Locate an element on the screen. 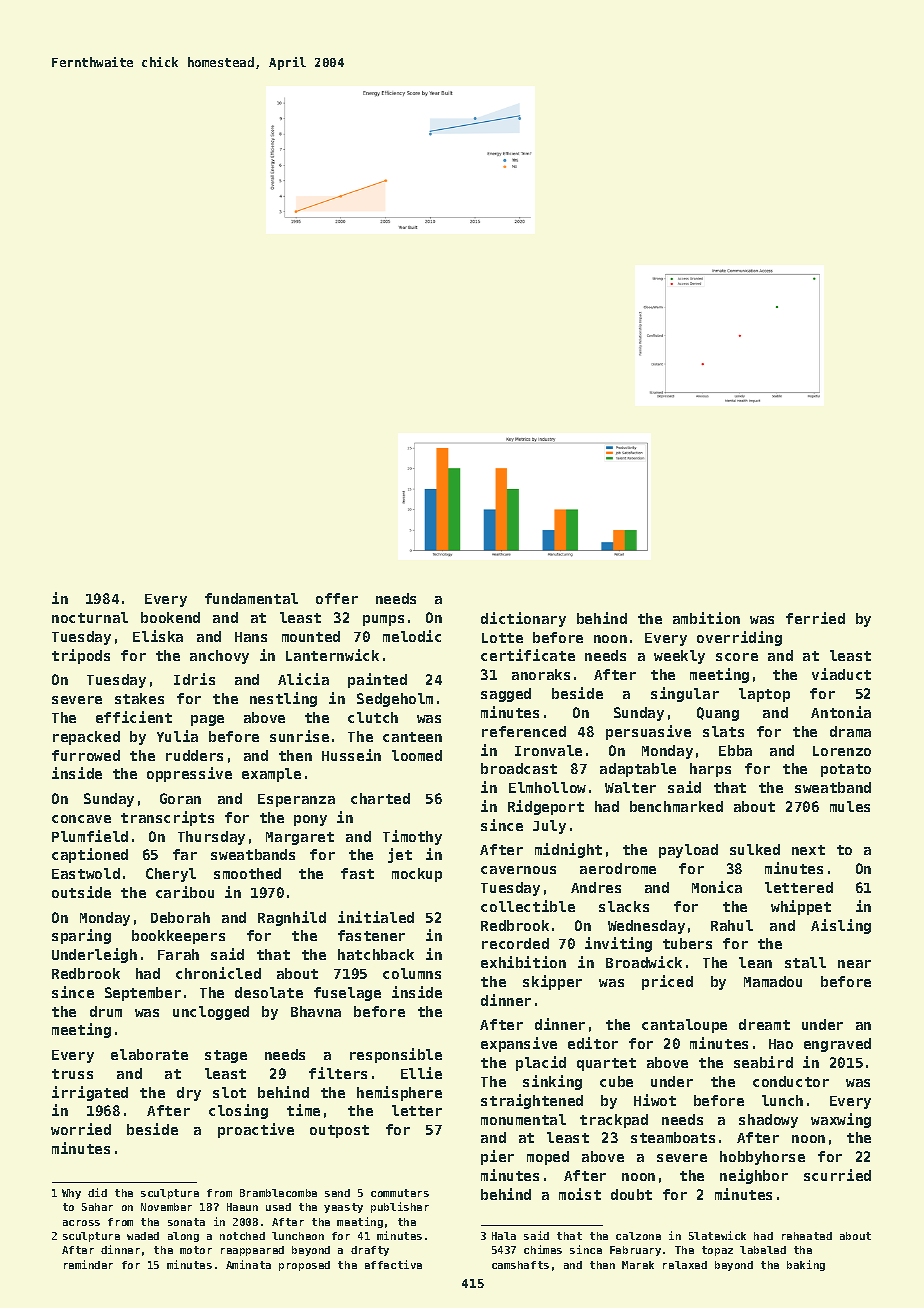 This screenshot has height=1308, width=924. editor is located at coordinates (593, 1043).
